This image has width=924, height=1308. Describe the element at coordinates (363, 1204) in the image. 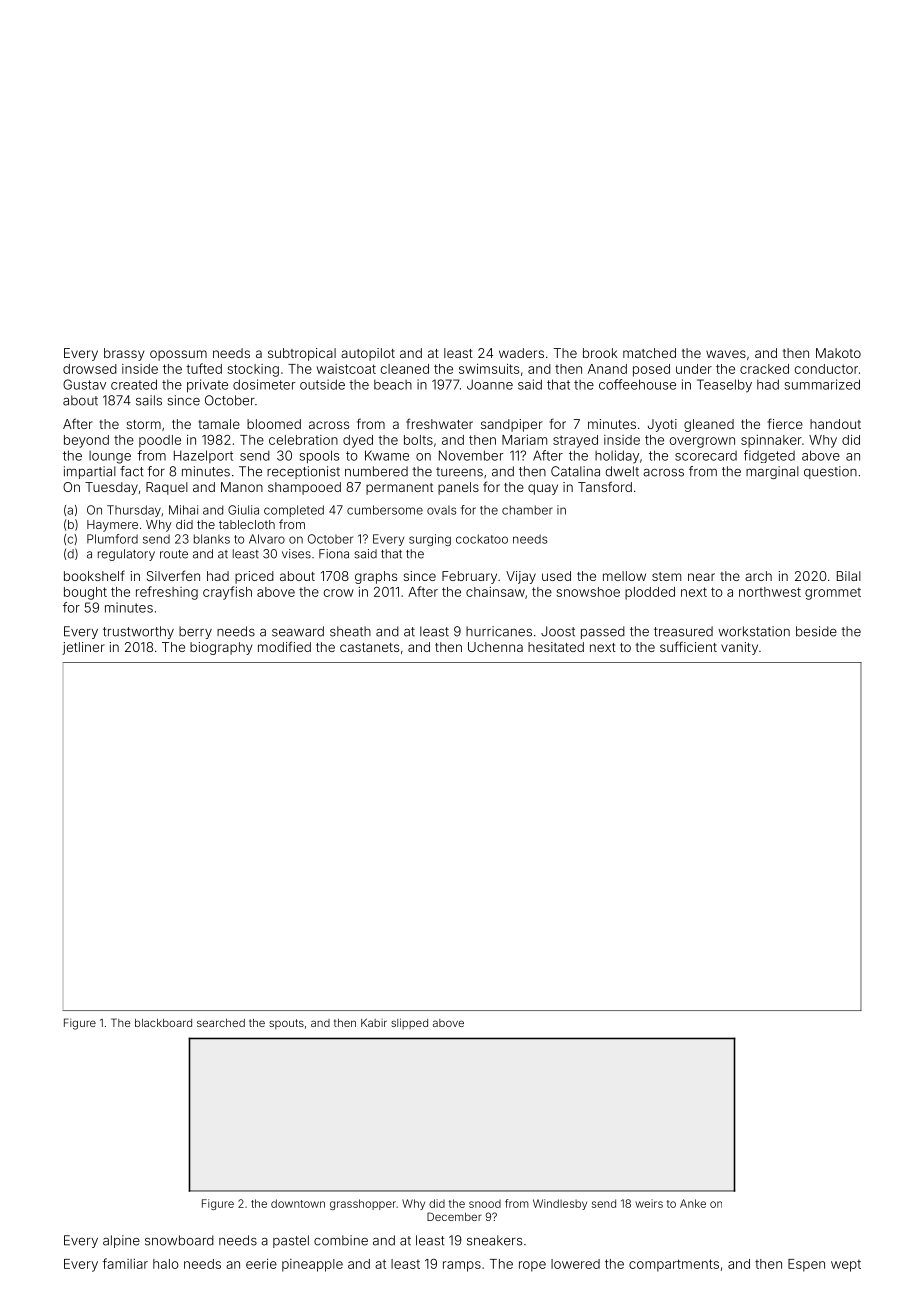

I see `grasshopper` at that location.
